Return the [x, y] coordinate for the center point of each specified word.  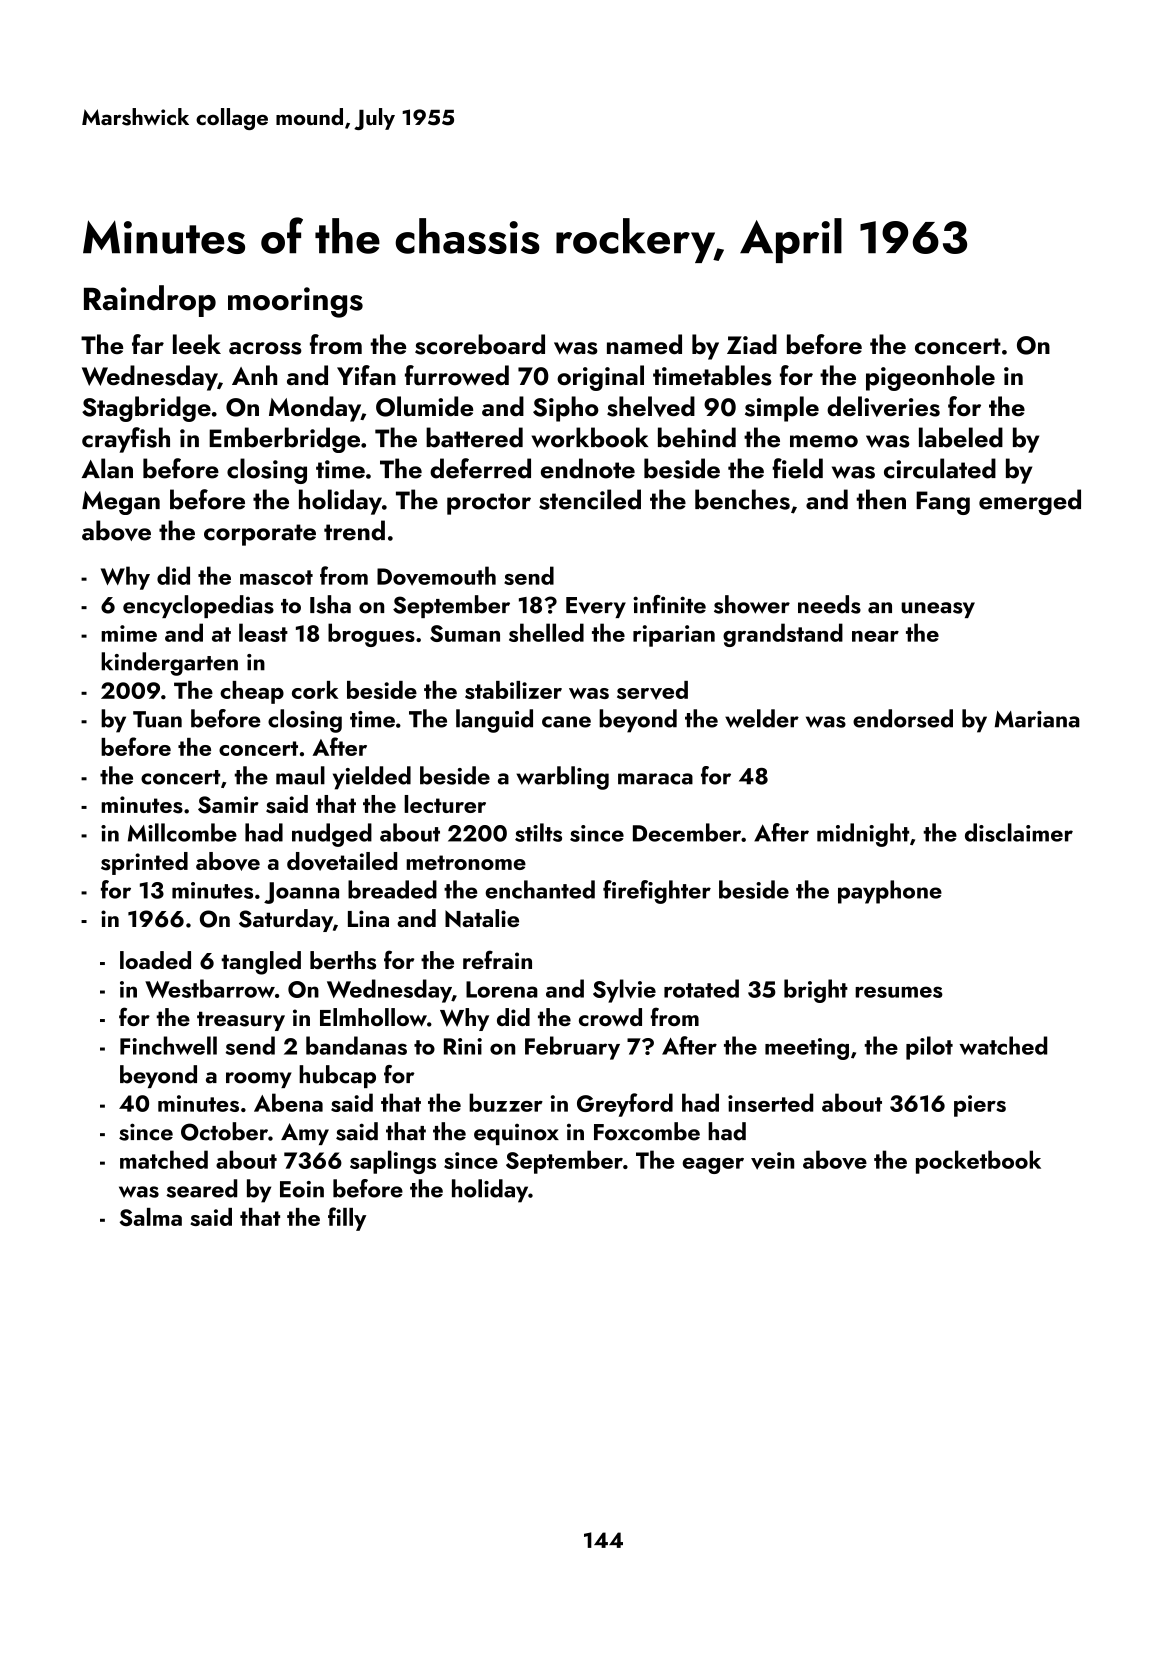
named [644, 344]
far [148, 344]
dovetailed [342, 861]
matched [164, 1159]
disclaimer [1019, 832]
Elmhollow [373, 1017]
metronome [466, 862]
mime [129, 633]
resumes [899, 992]
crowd [610, 1017]
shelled [546, 632]
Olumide [424, 406]
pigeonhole [930, 378]
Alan [107, 468]
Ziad [752, 344]
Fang [943, 503]
